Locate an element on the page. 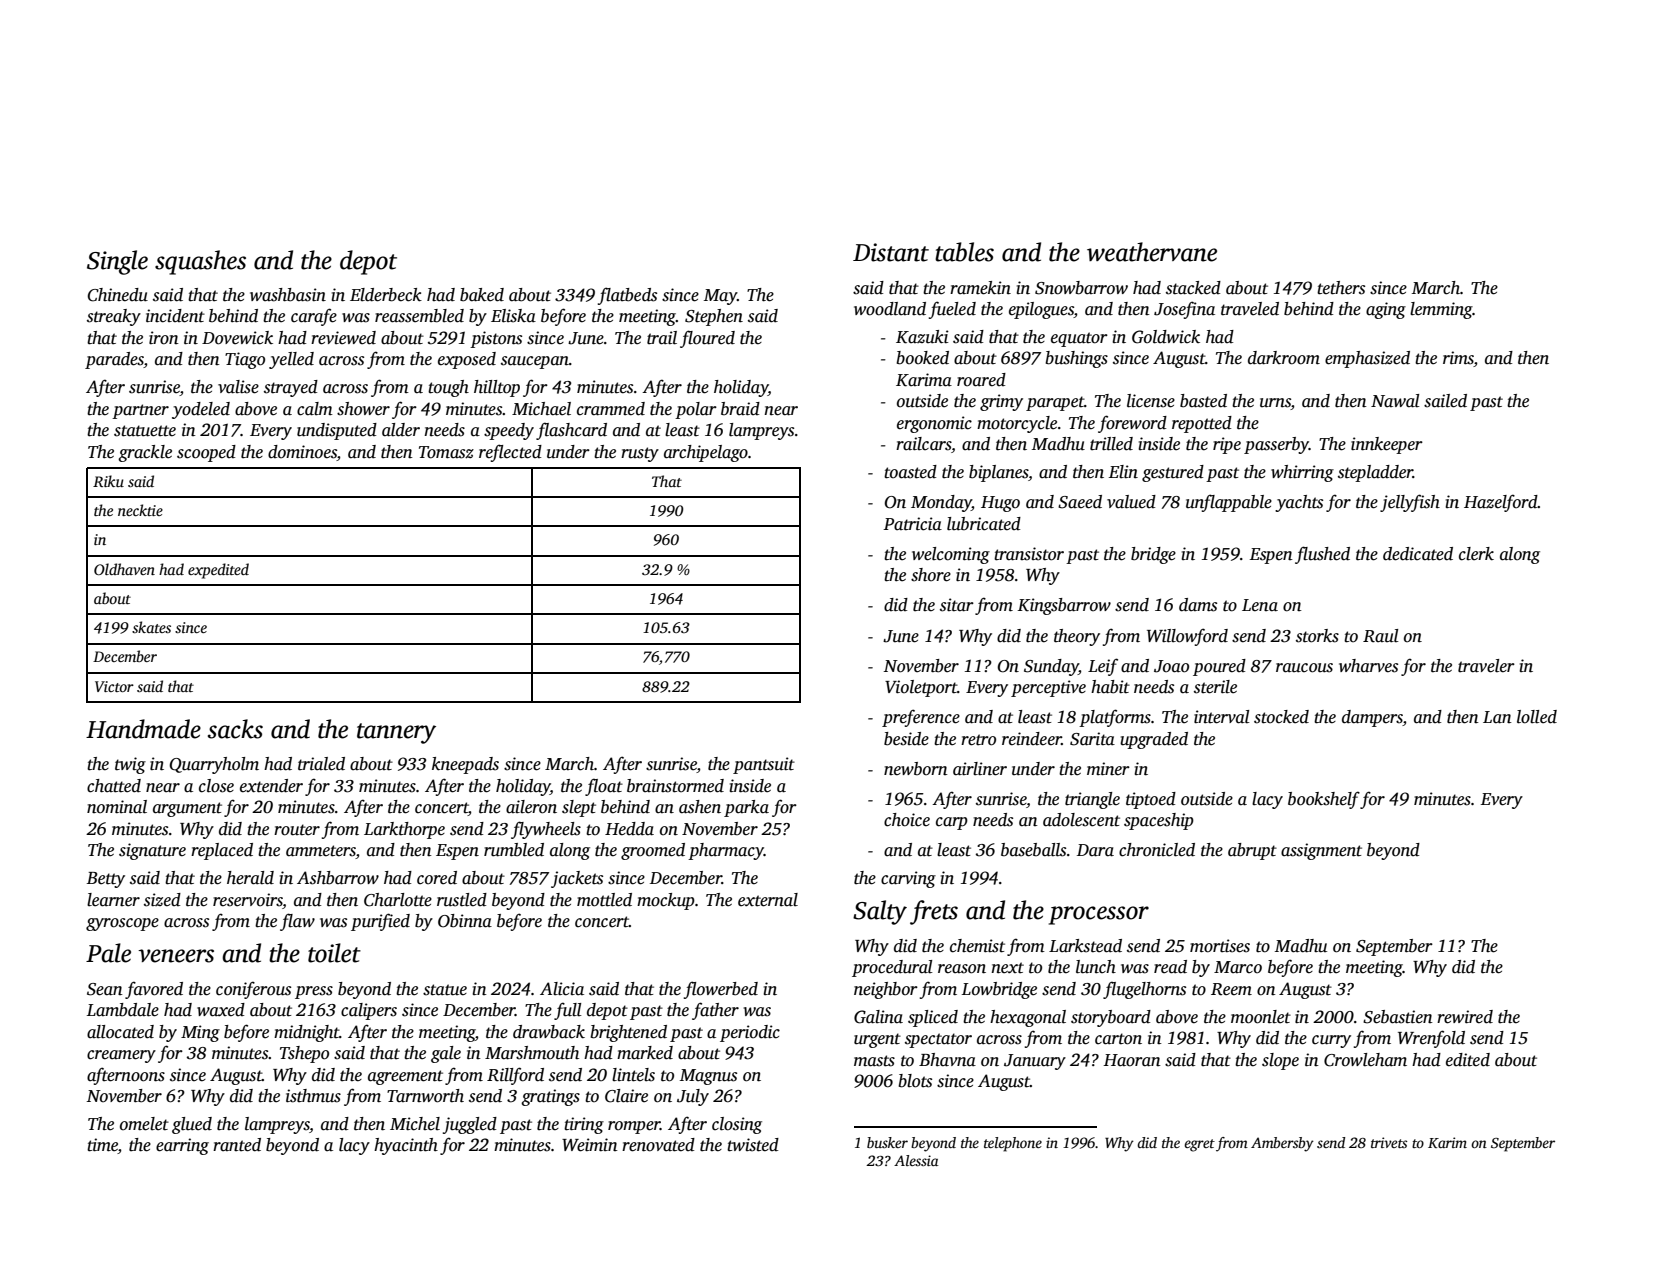  Distant is located at coordinates (891, 252).
